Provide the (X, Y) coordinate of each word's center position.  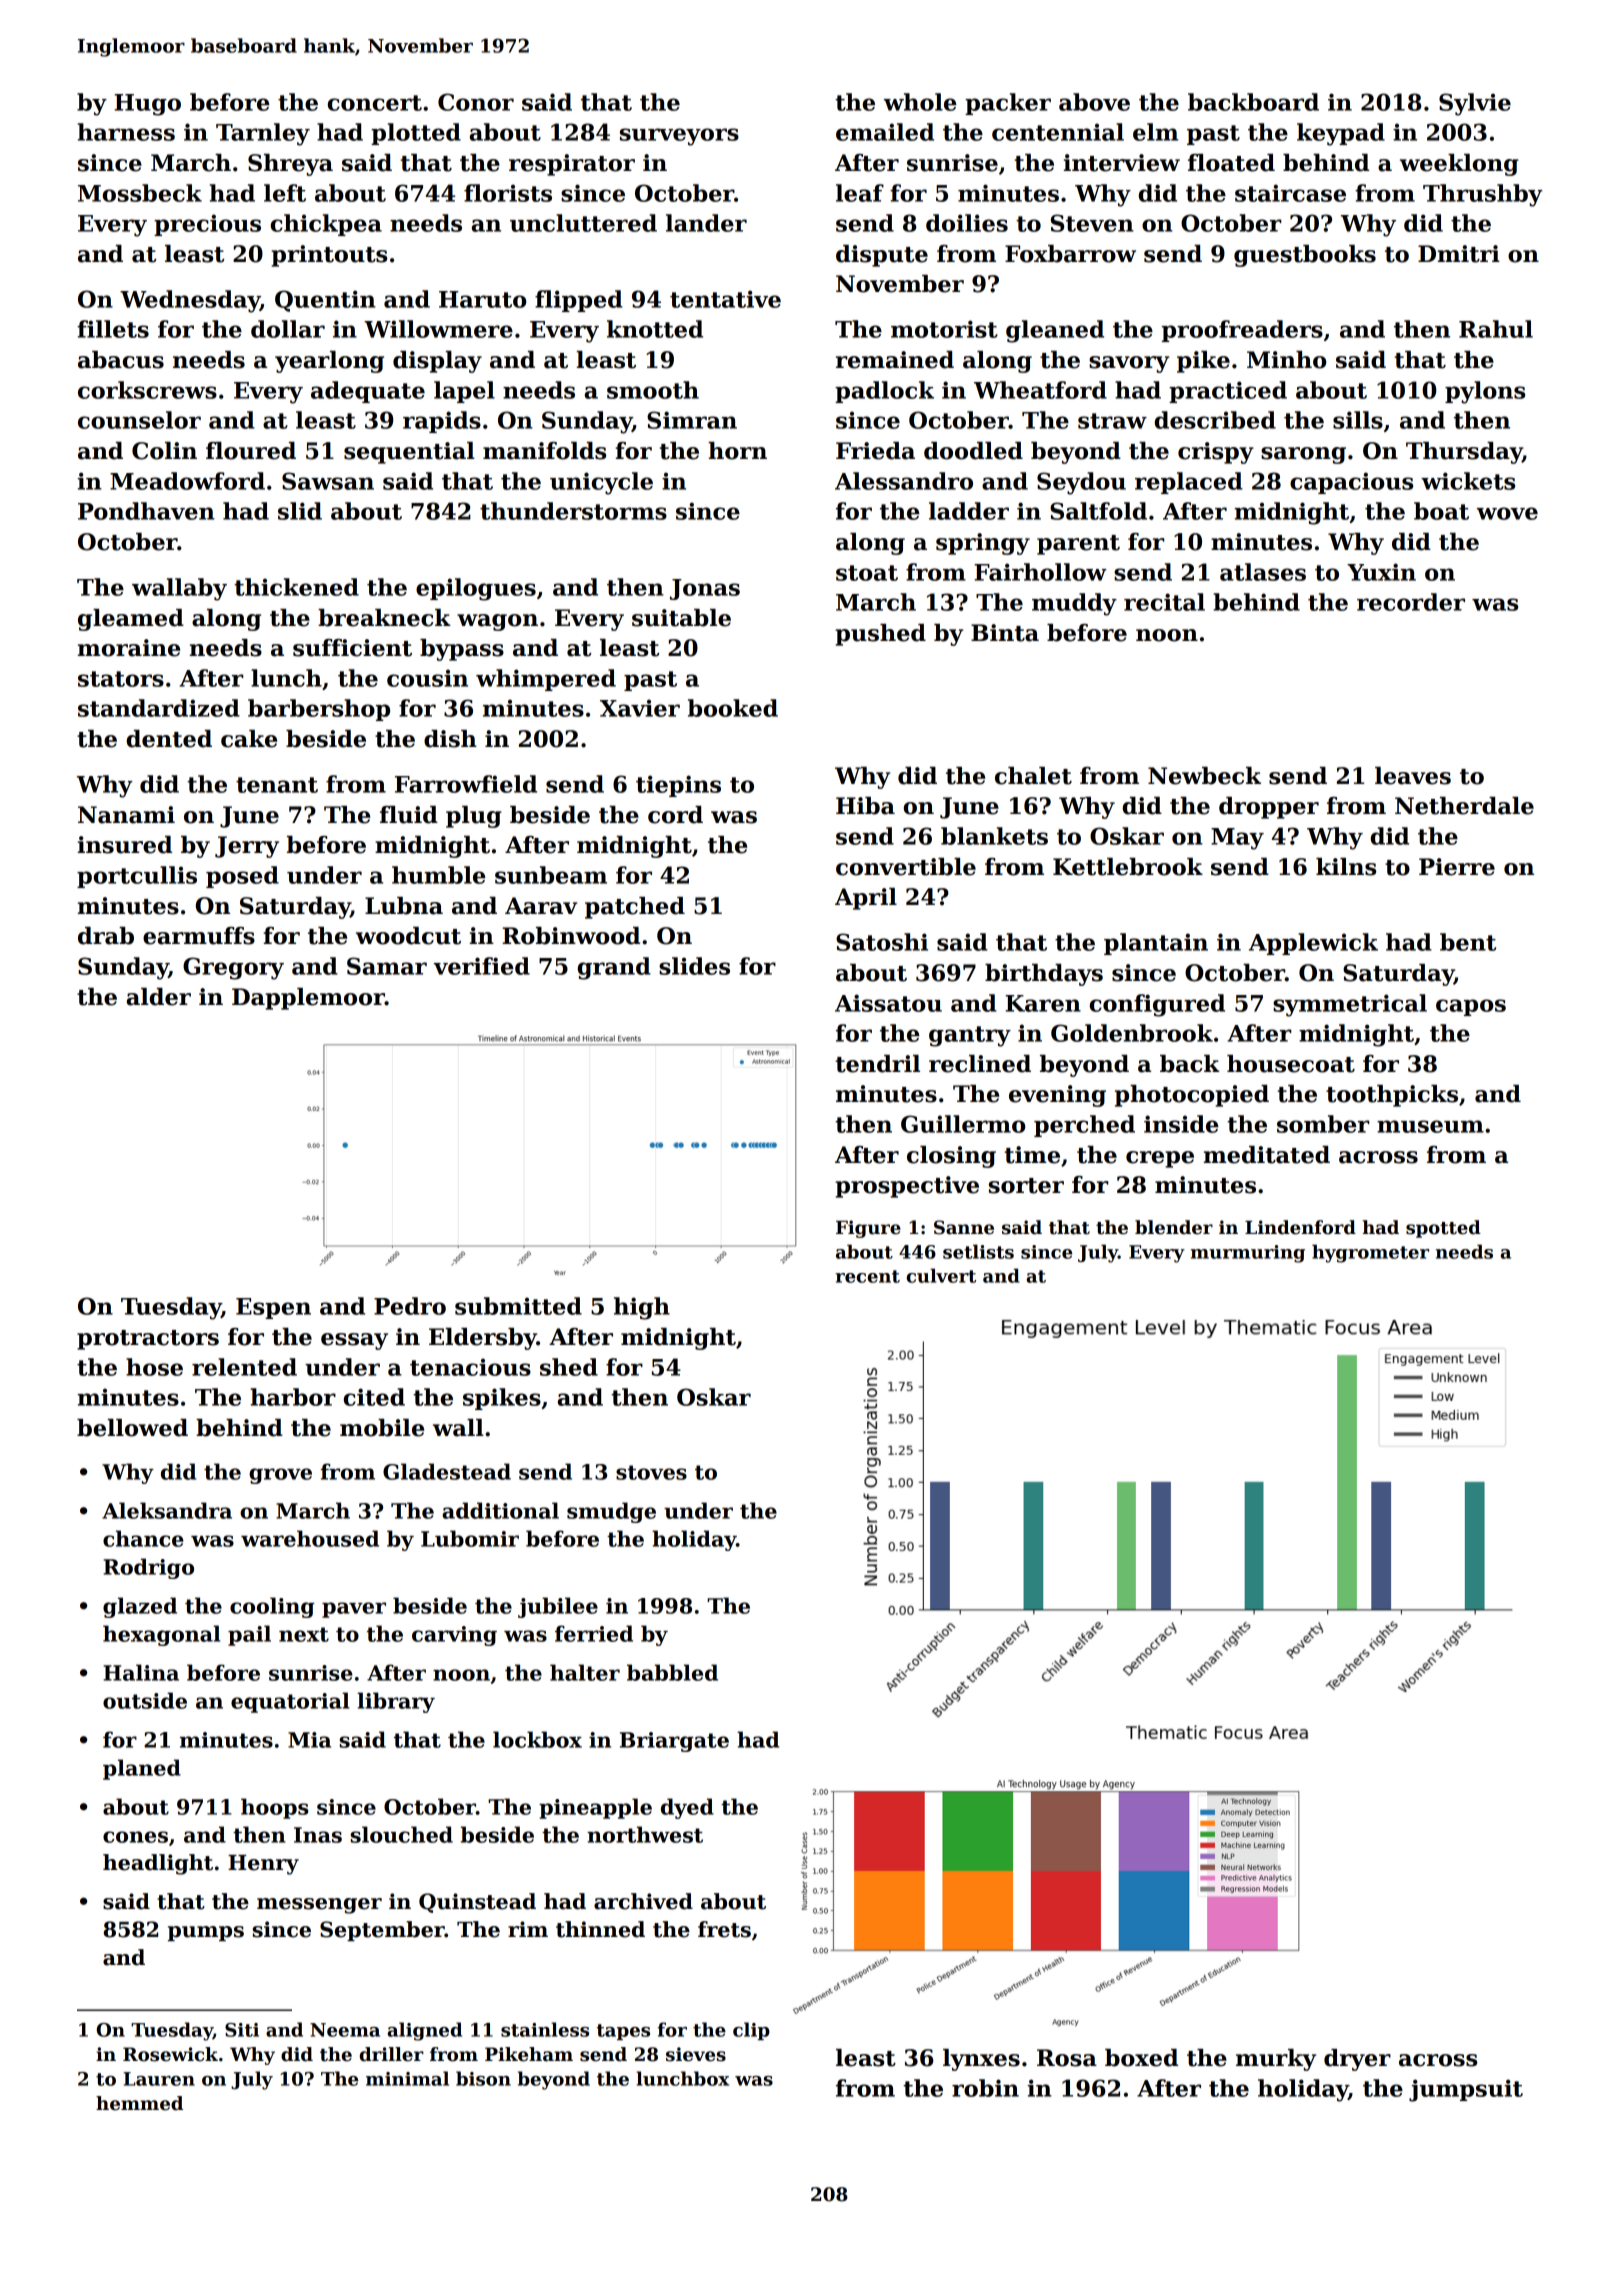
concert (374, 103)
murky (1276, 2060)
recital (1164, 602)
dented (169, 739)
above (1094, 102)
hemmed (139, 2103)
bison (483, 2078)
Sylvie (1475, 104)
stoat (867, 573)
